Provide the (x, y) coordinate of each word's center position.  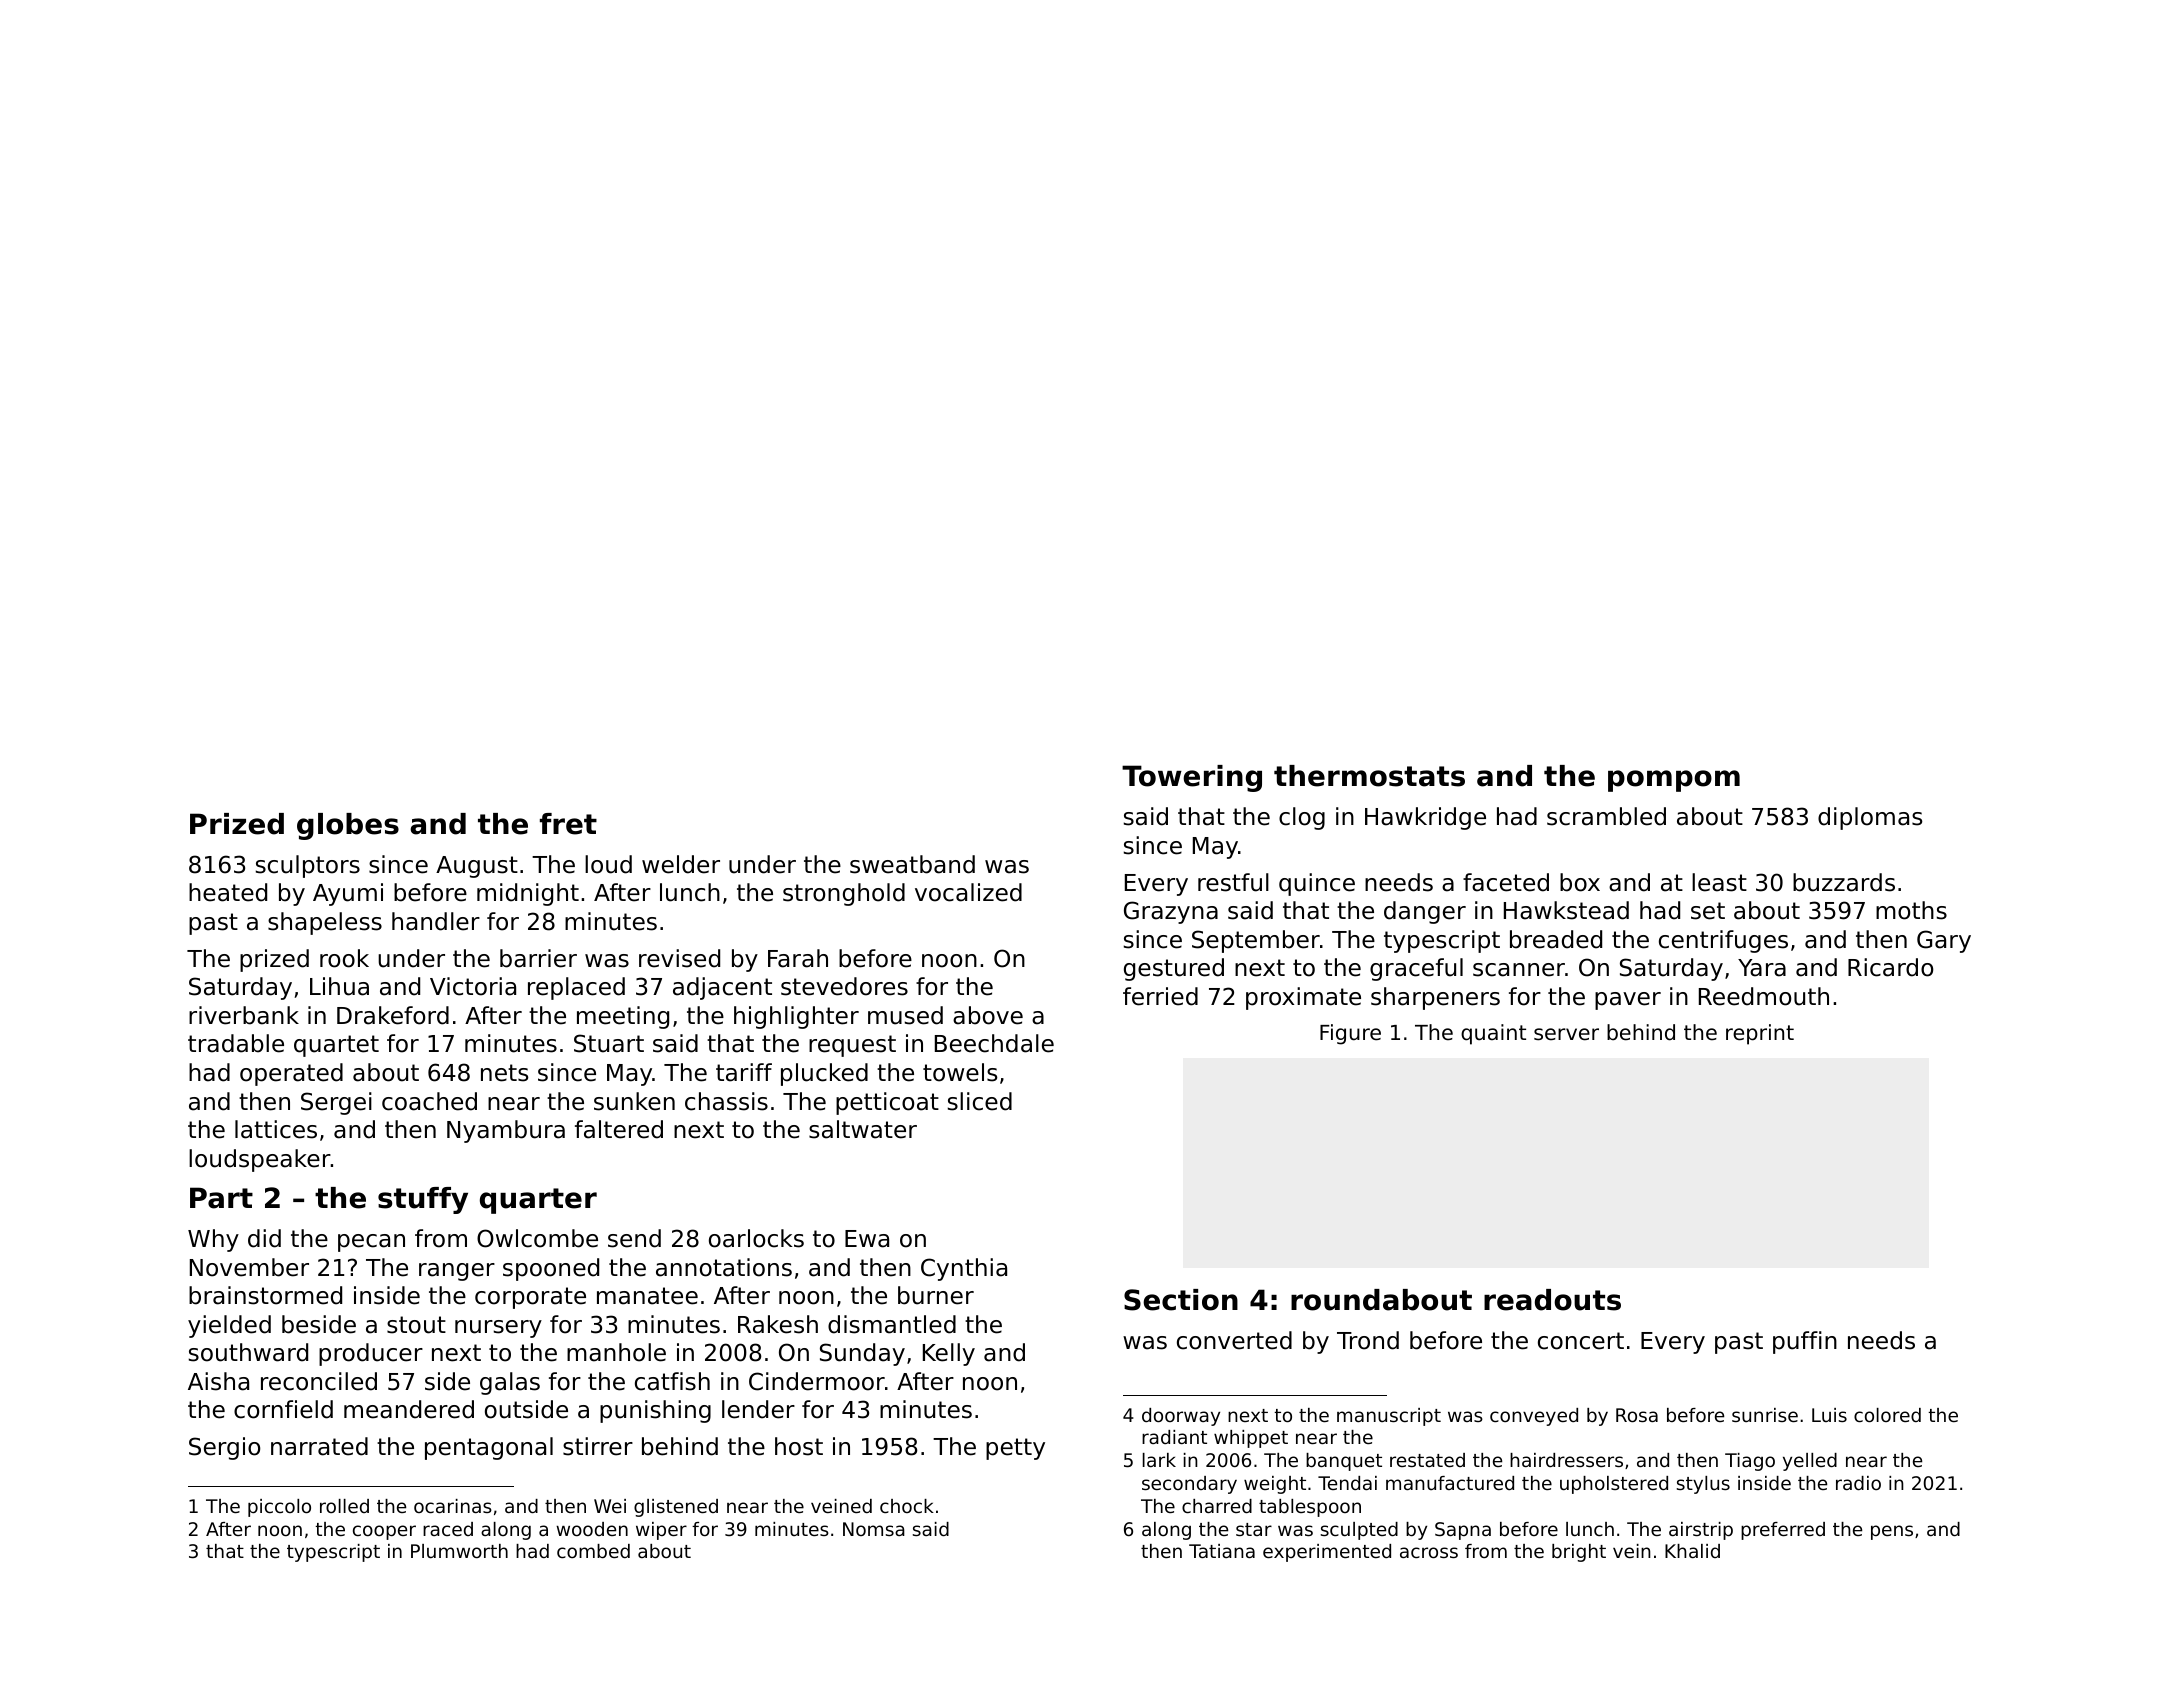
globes (348, 826)
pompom (1674, 781)
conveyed (1534, 1417)
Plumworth (459, 1551)
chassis (726, 1101)
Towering (1192, 778)
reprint (1760, 1034)
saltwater (863, 1129)
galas (510, 1383)
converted (1234, 1340)
